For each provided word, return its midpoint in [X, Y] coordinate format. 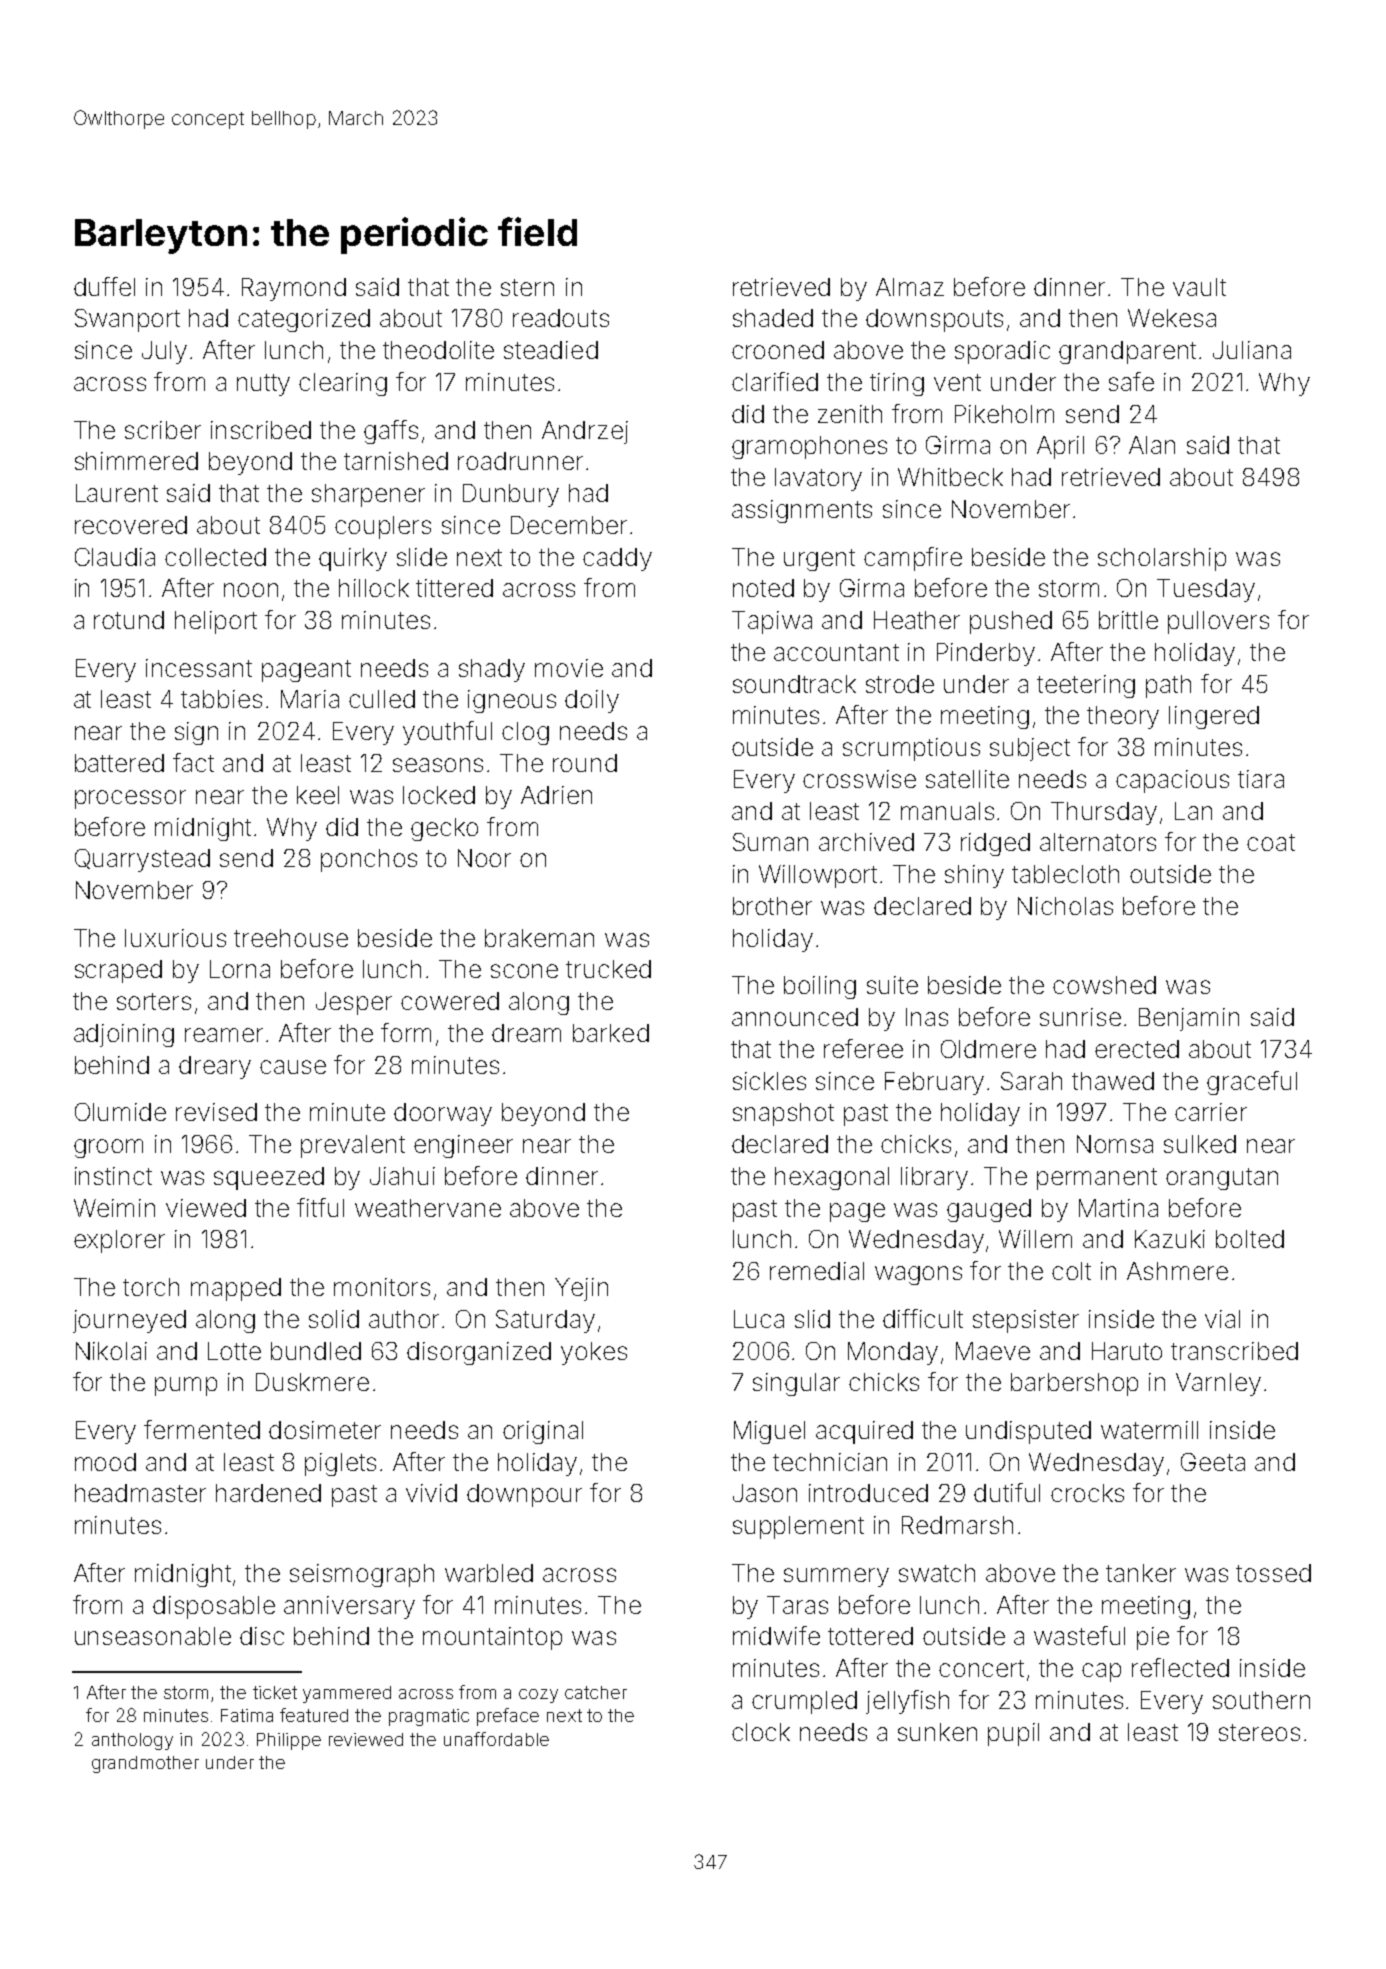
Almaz [910, 287]
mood [105, 1462]
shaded [773, 318]
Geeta [1213, 1462]
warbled [489, 1573]
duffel [104, 286]
